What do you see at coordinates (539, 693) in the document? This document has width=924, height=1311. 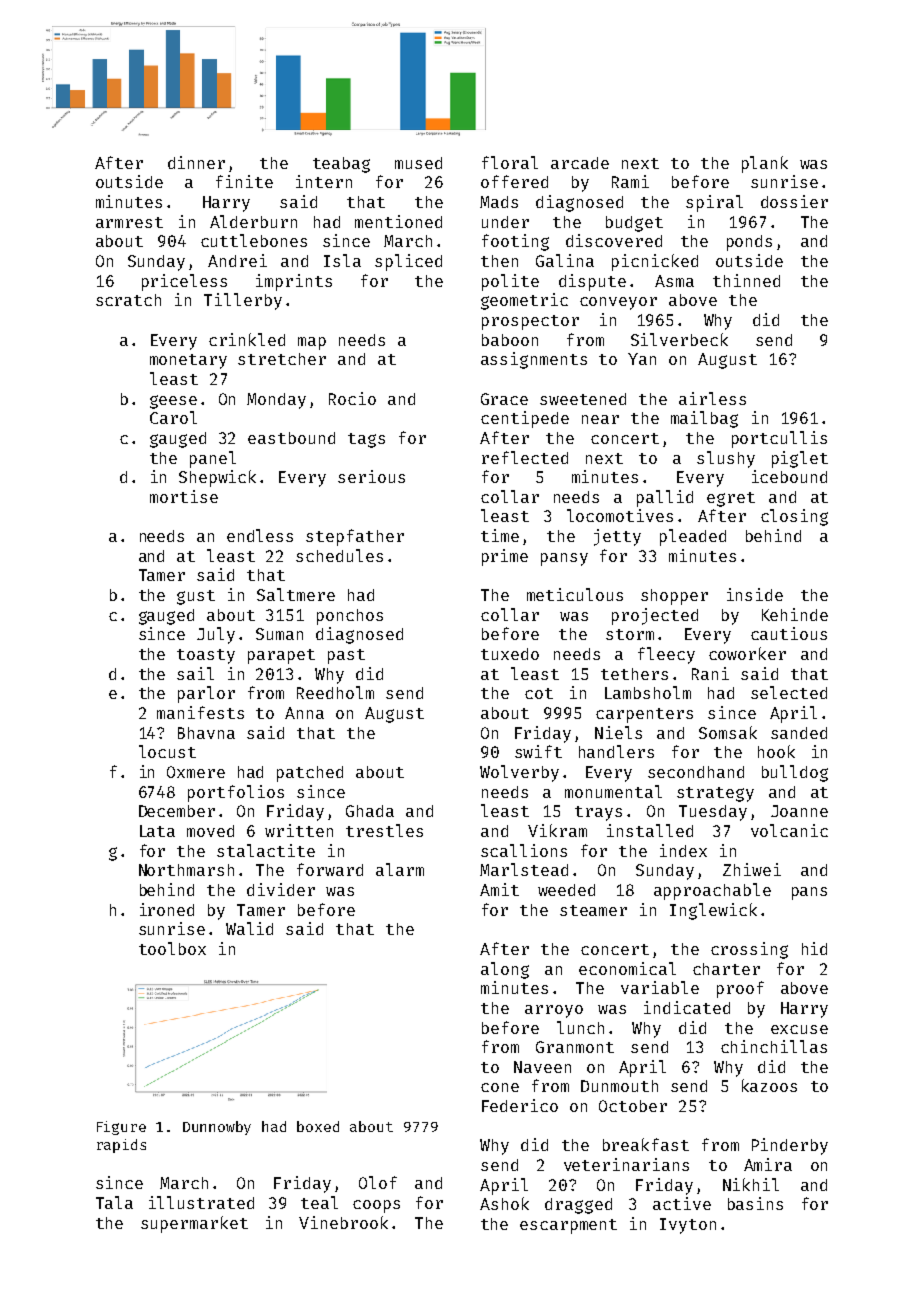 I see `cot` at bounding box center [539, 693].
